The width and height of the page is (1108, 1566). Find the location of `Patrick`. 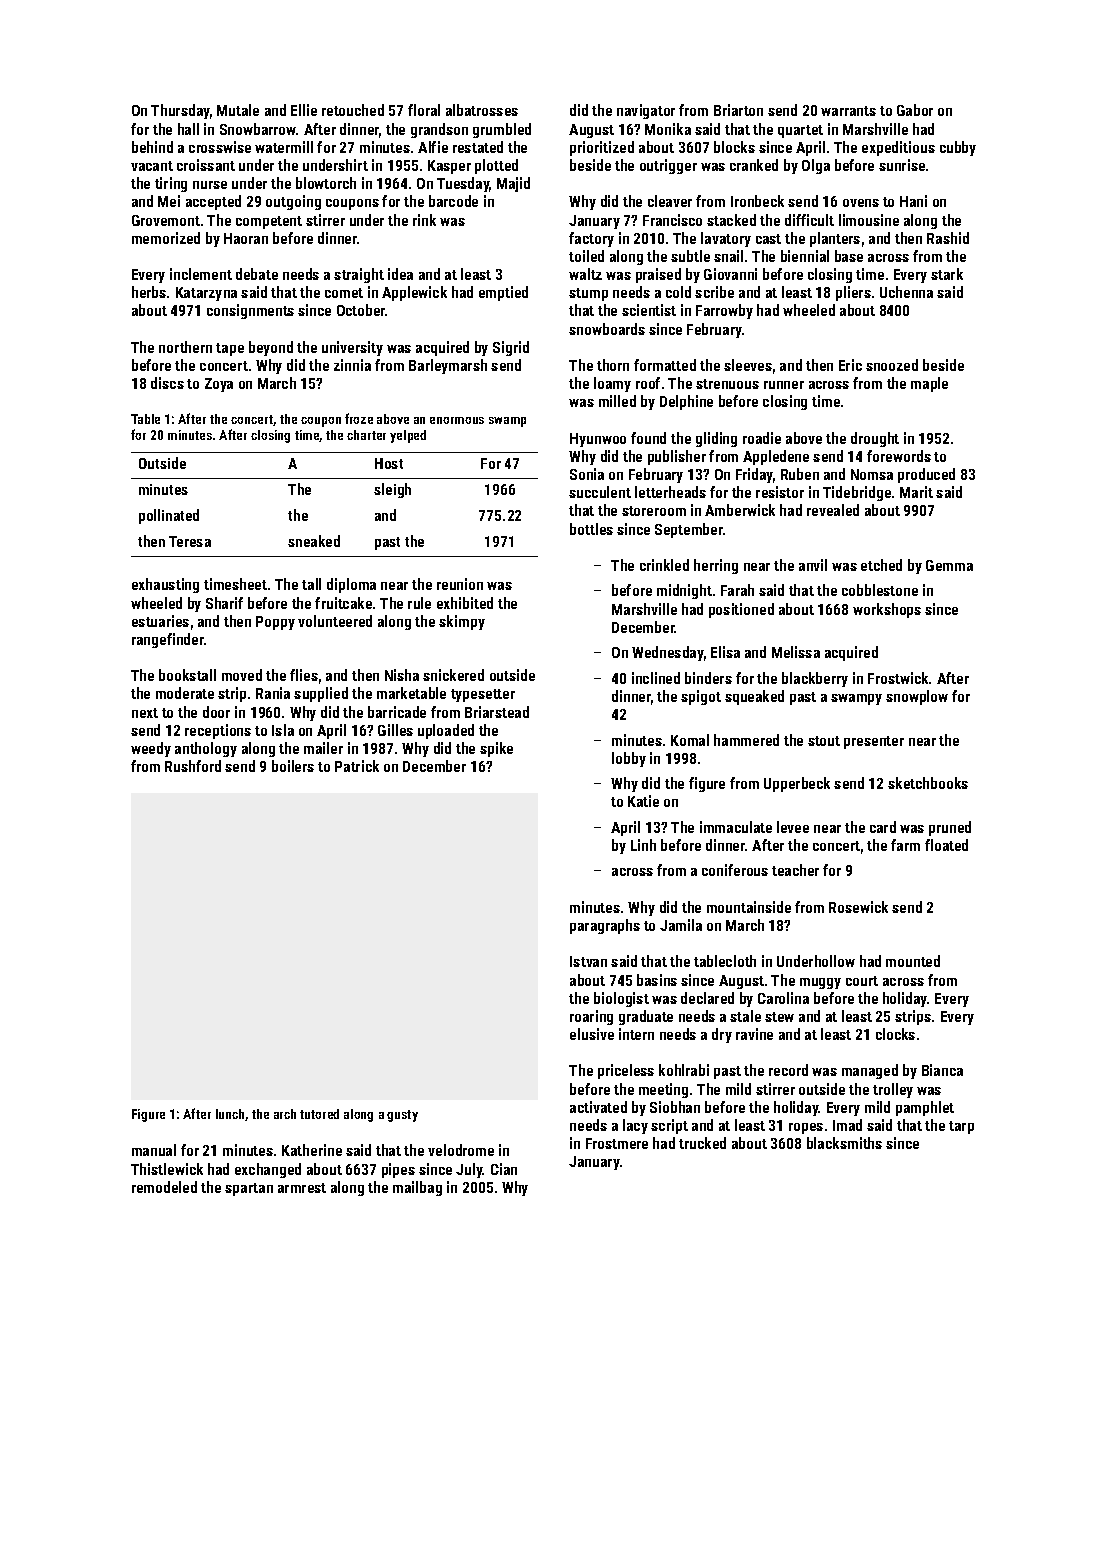

Patrick is located at coordinates (357, 766).
